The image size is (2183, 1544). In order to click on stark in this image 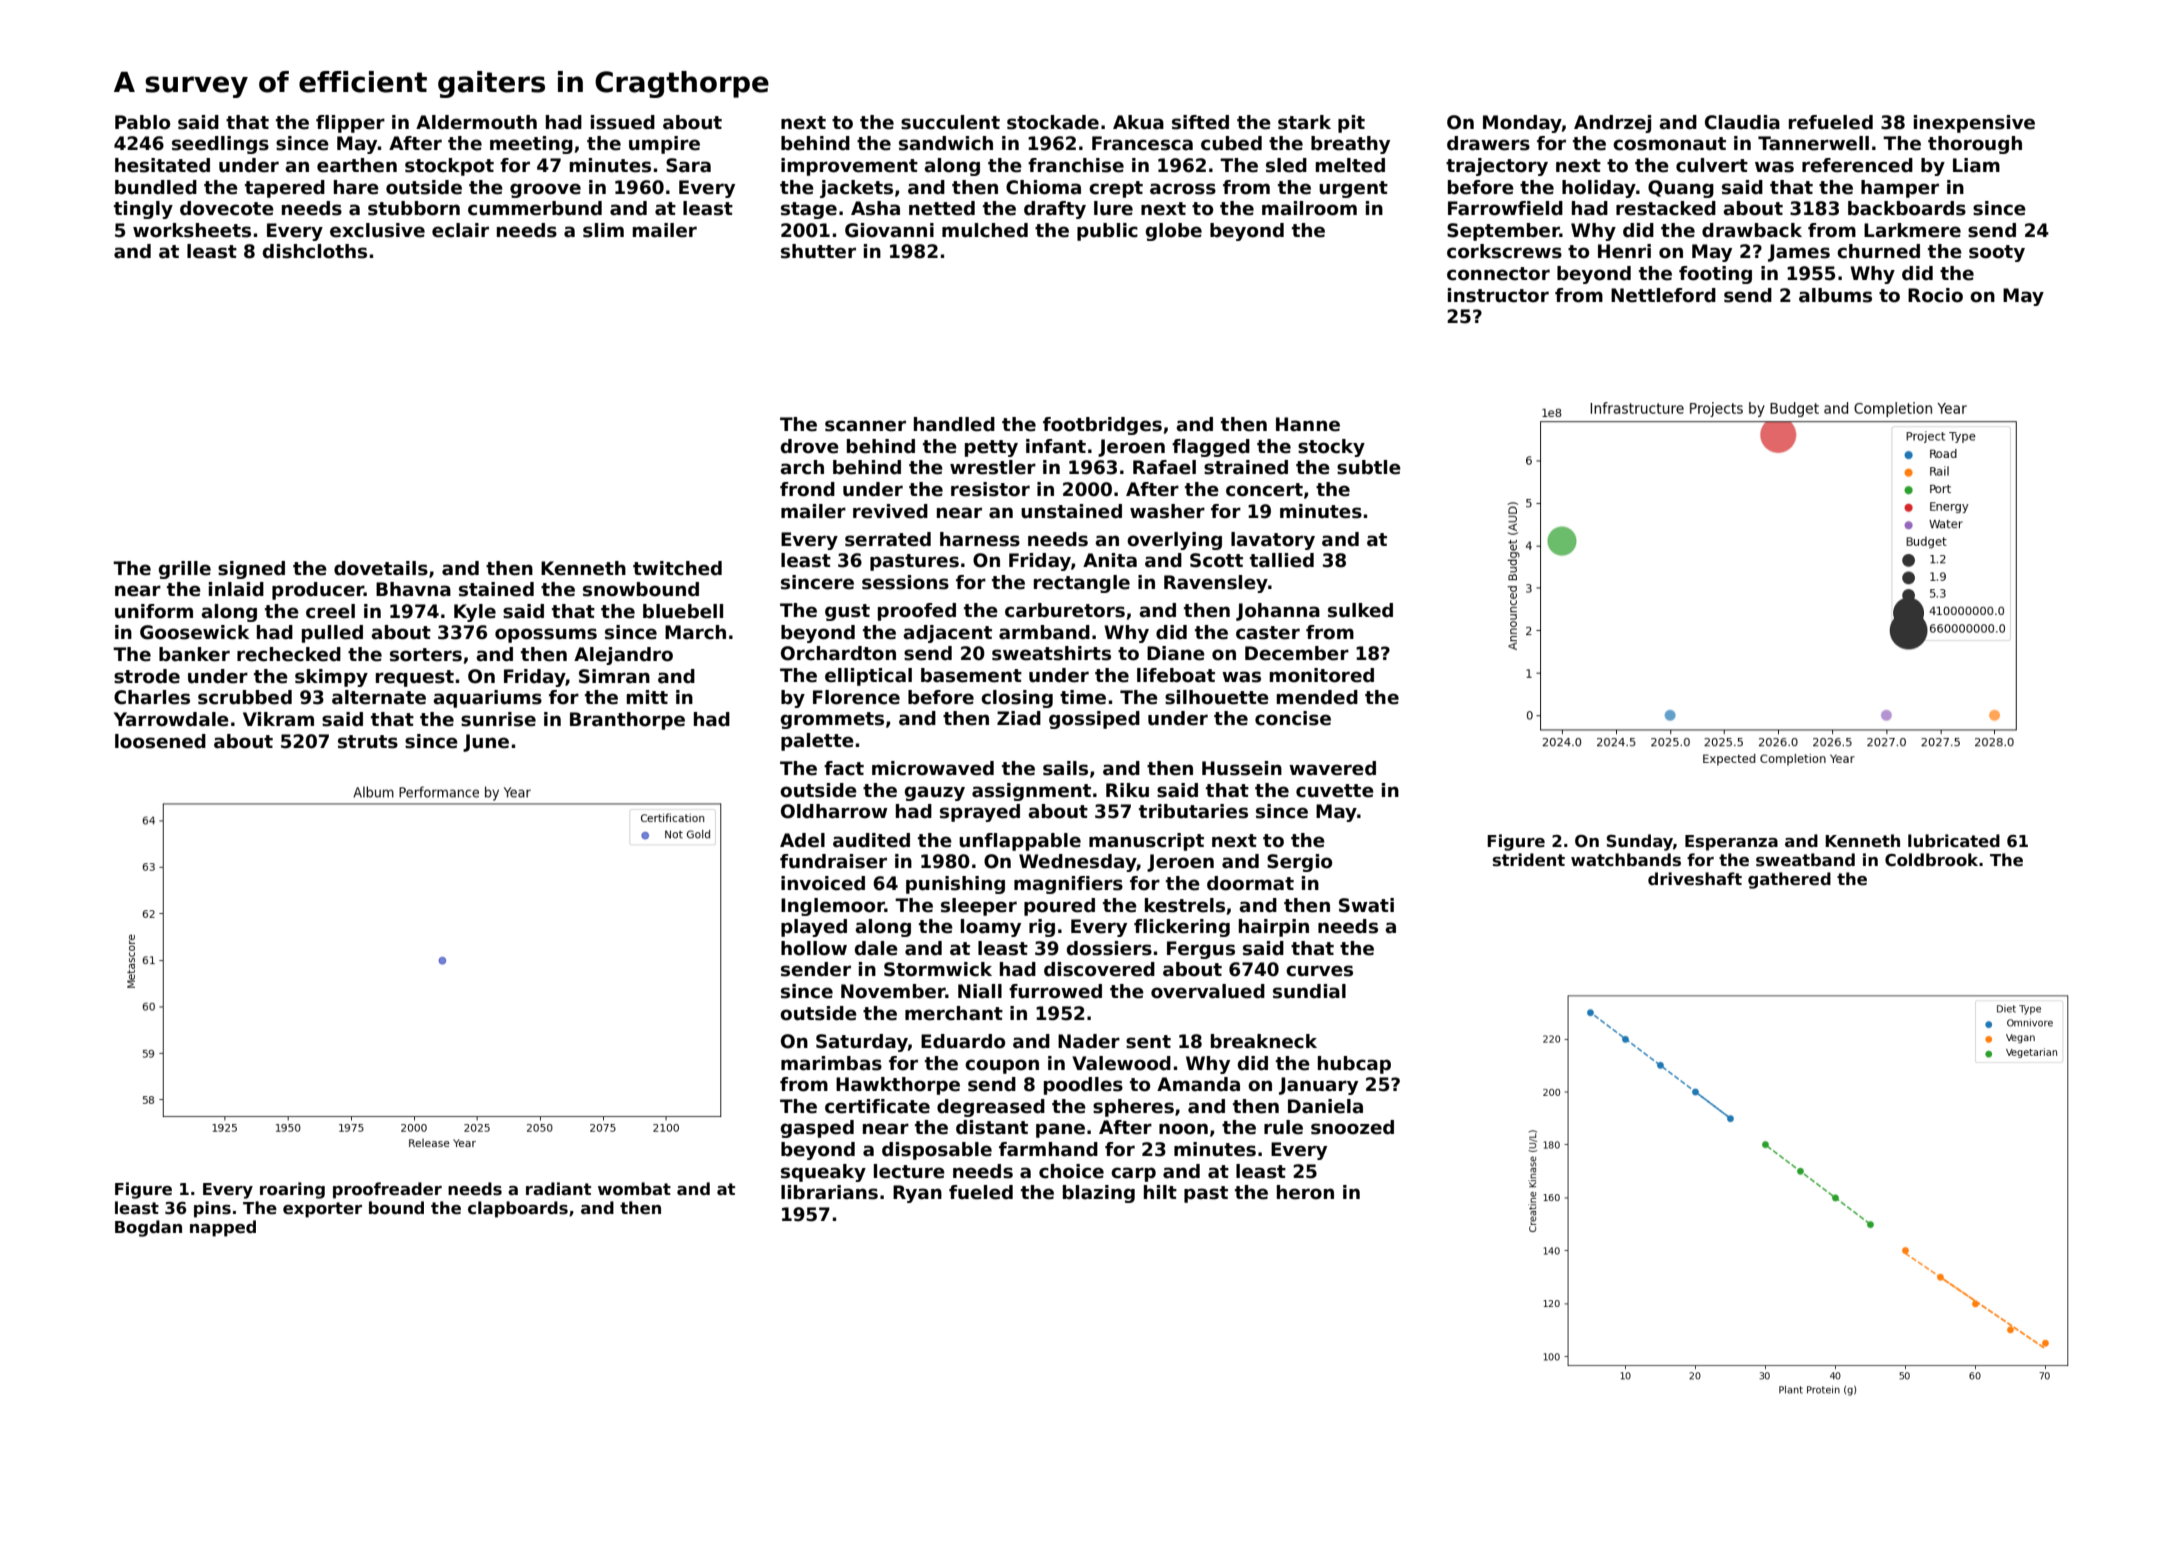, I will do `click(1304, 122)`.
